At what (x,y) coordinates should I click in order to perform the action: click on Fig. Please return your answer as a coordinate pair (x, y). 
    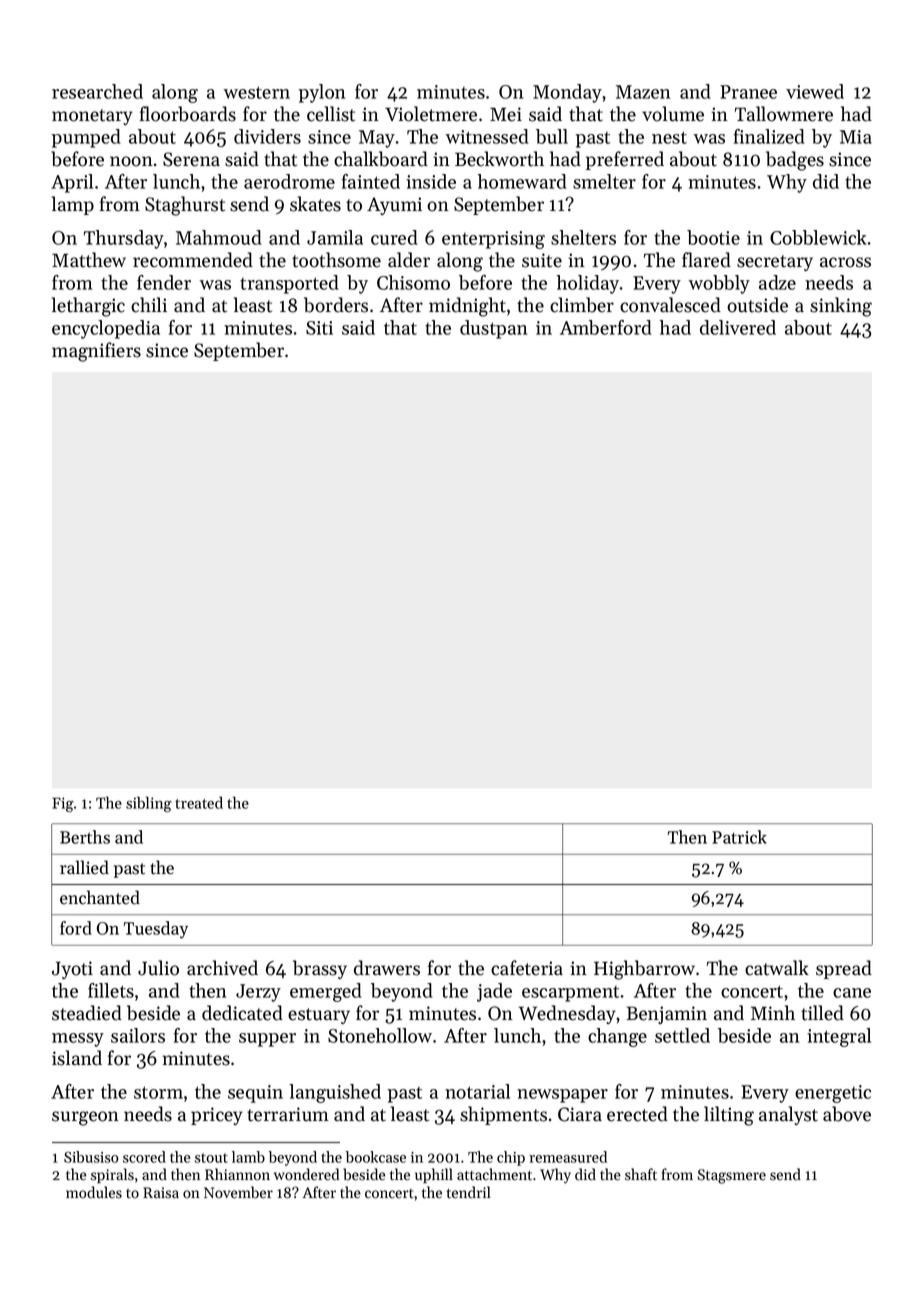
    Looking at the image, I should click on (63, 804).
